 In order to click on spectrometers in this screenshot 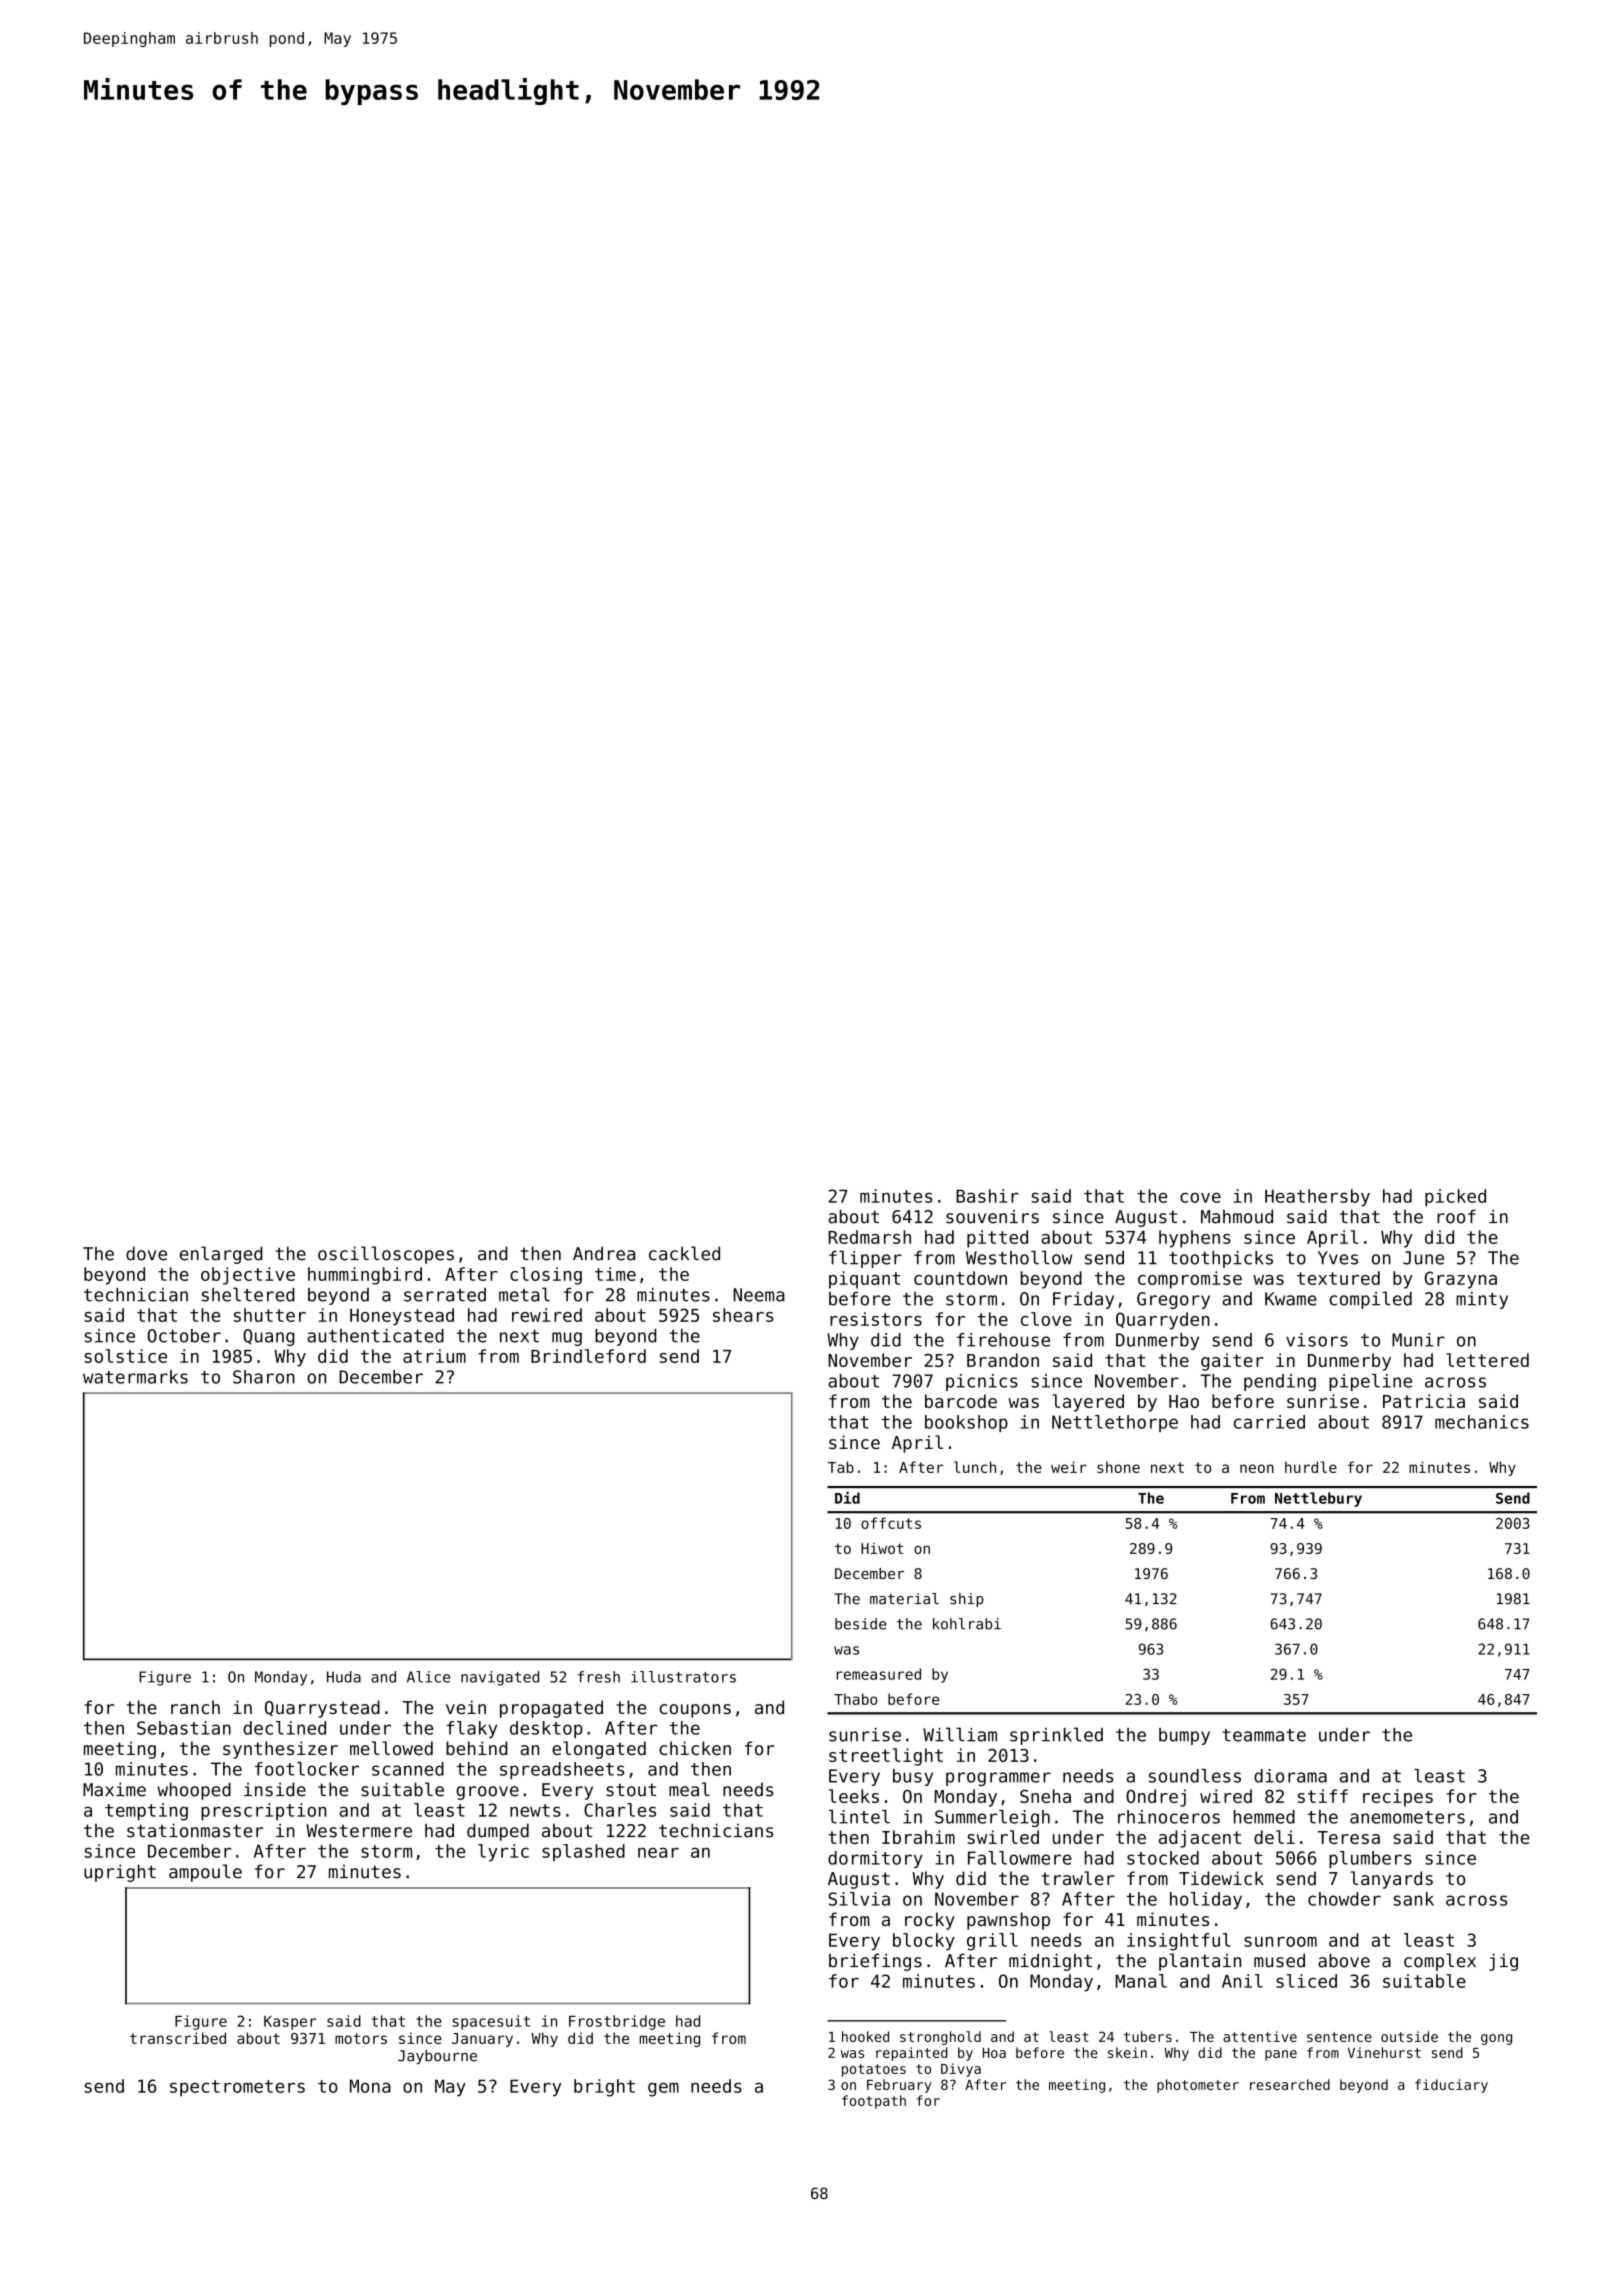, I will do `click(237, 2088)`.
